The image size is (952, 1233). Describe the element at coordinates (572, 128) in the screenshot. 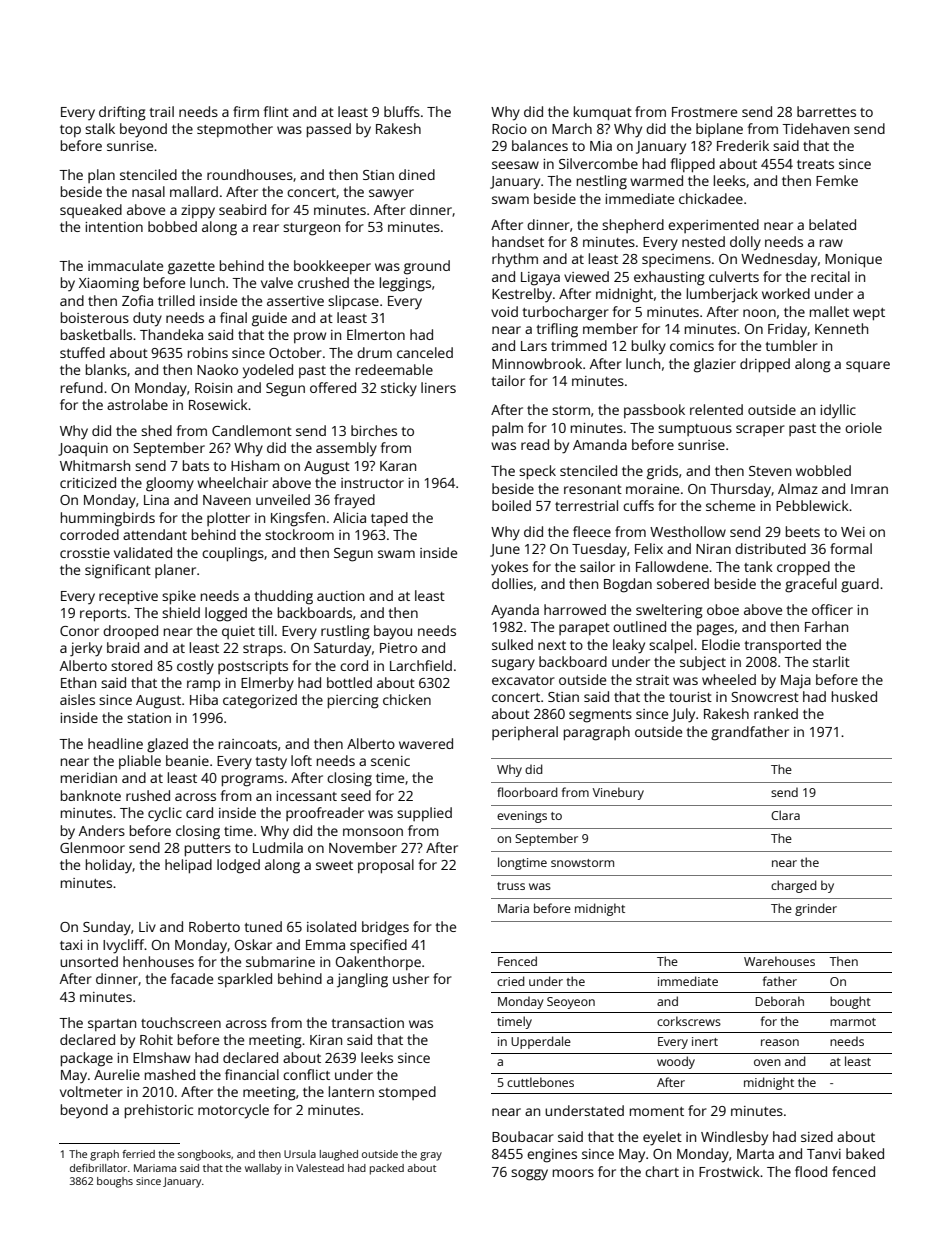

I see `March` at that location.
